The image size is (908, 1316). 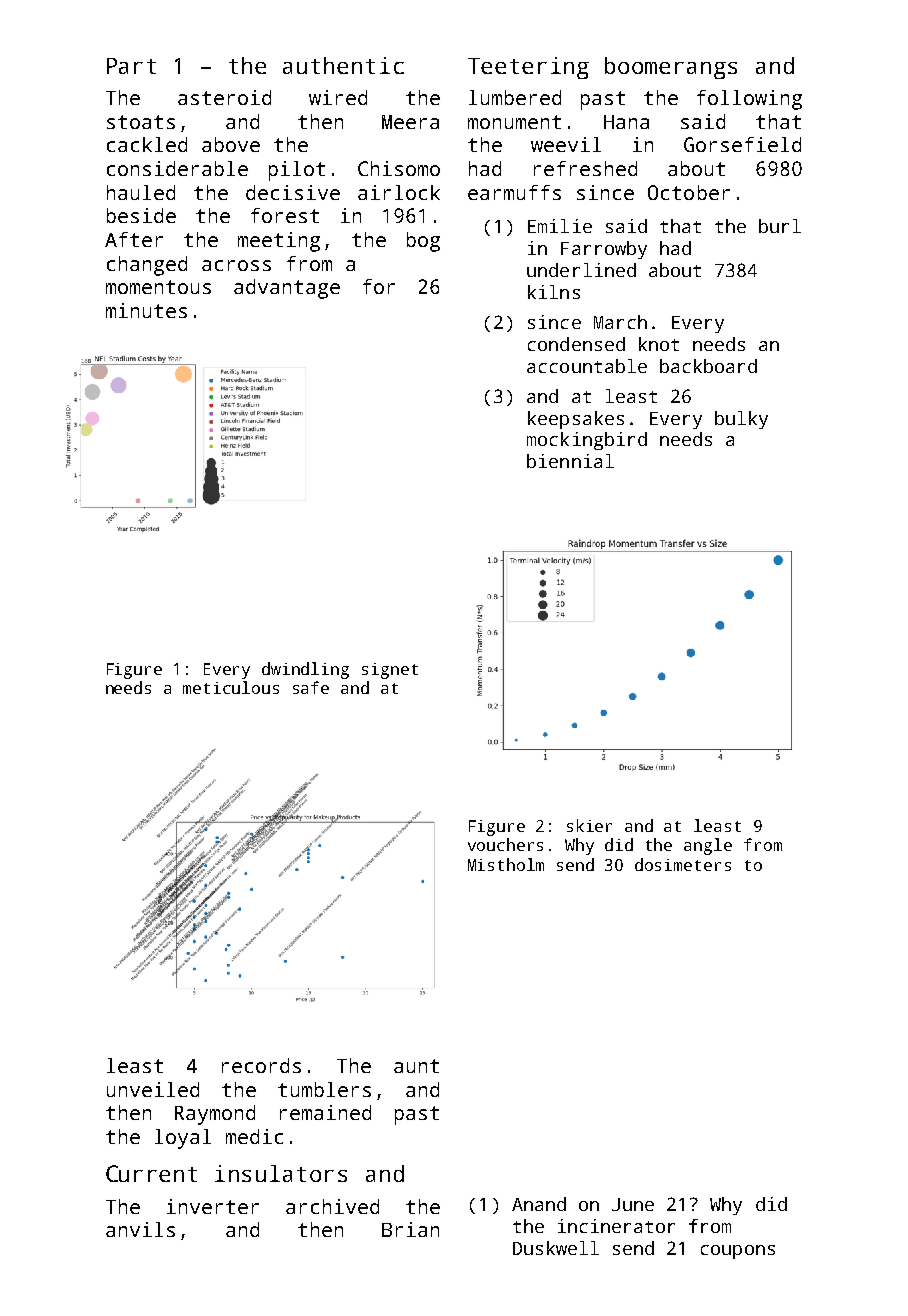 I want to click on vouchers, so click(x=505, y=844).
